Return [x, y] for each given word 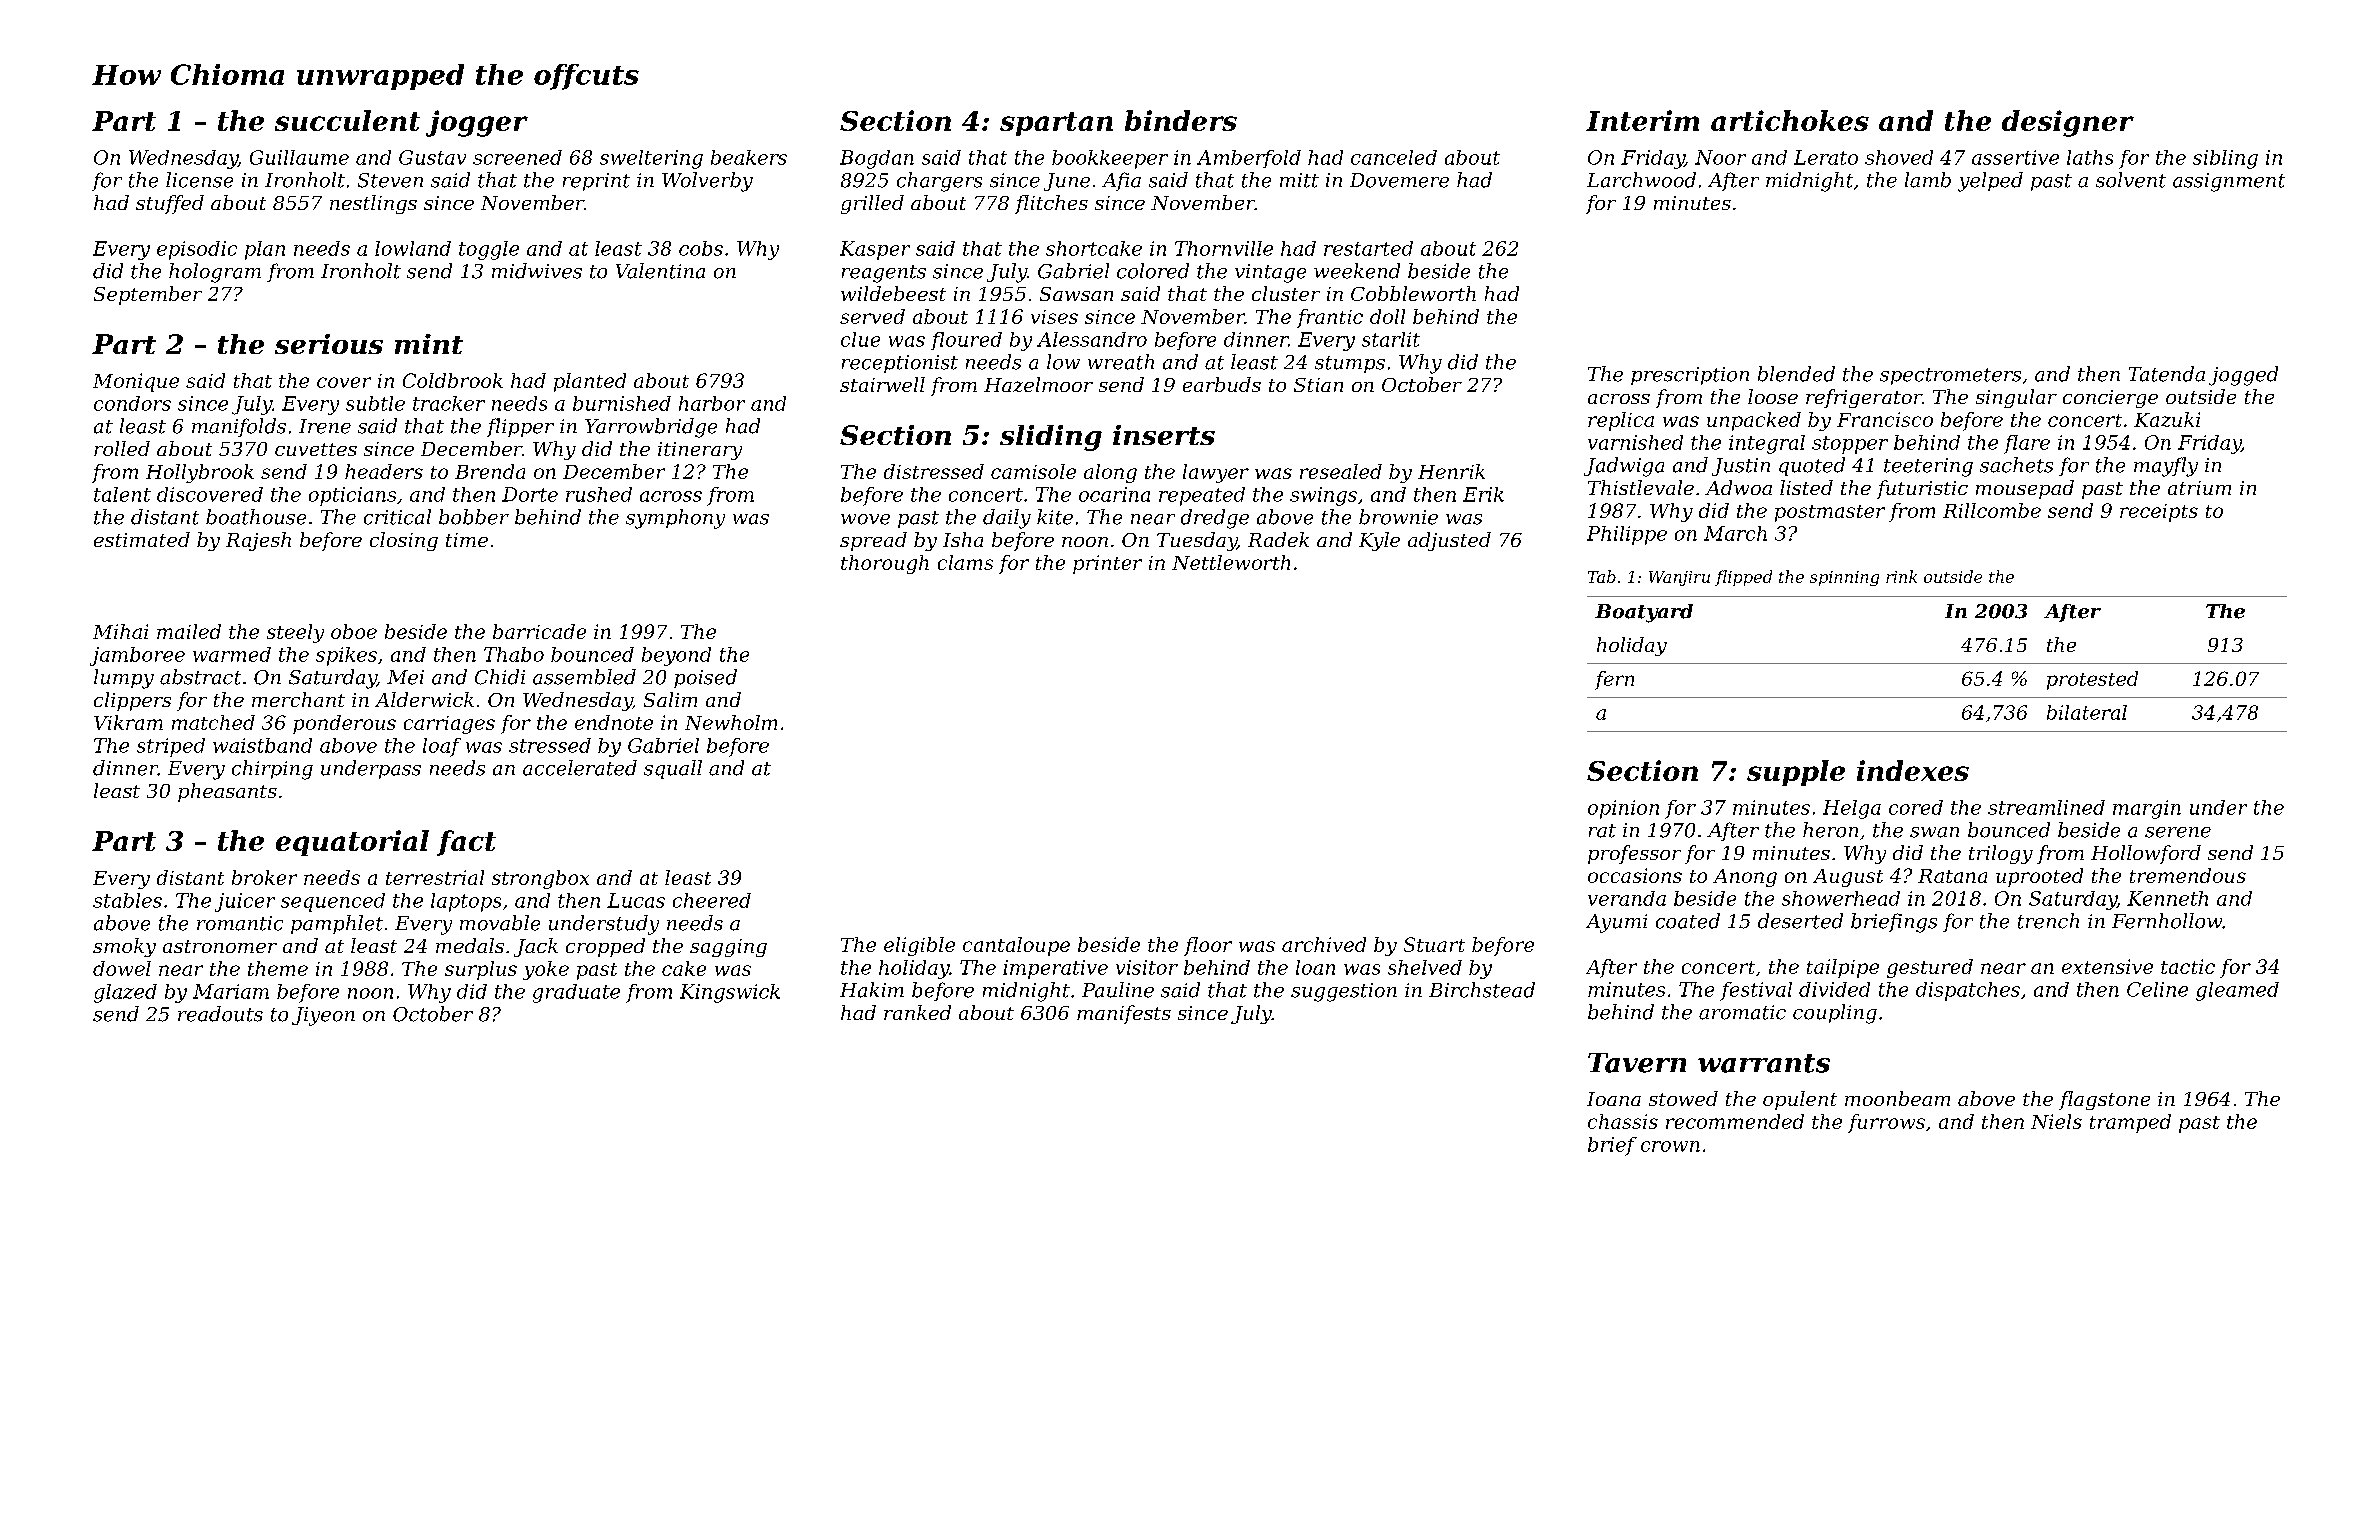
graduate [576, 993]
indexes [1913, 770]
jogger [477, 123]
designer [2068, 123]
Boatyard [1644, 613]
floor [1208, 946]
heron [1830, 830]
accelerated [580, 768]
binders [1181, 120]
